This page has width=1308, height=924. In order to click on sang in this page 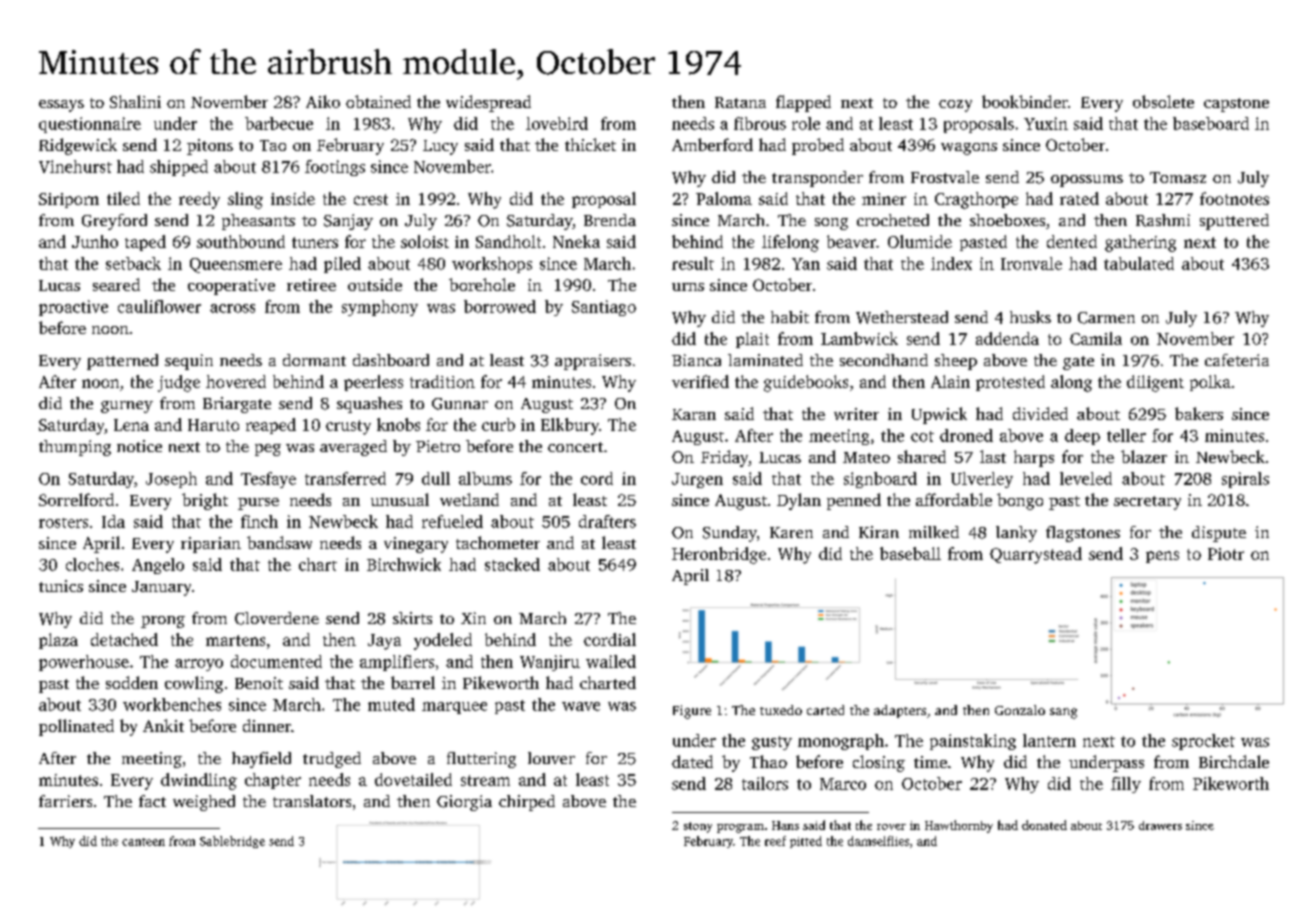, I will do `click(1063, 713)`.
